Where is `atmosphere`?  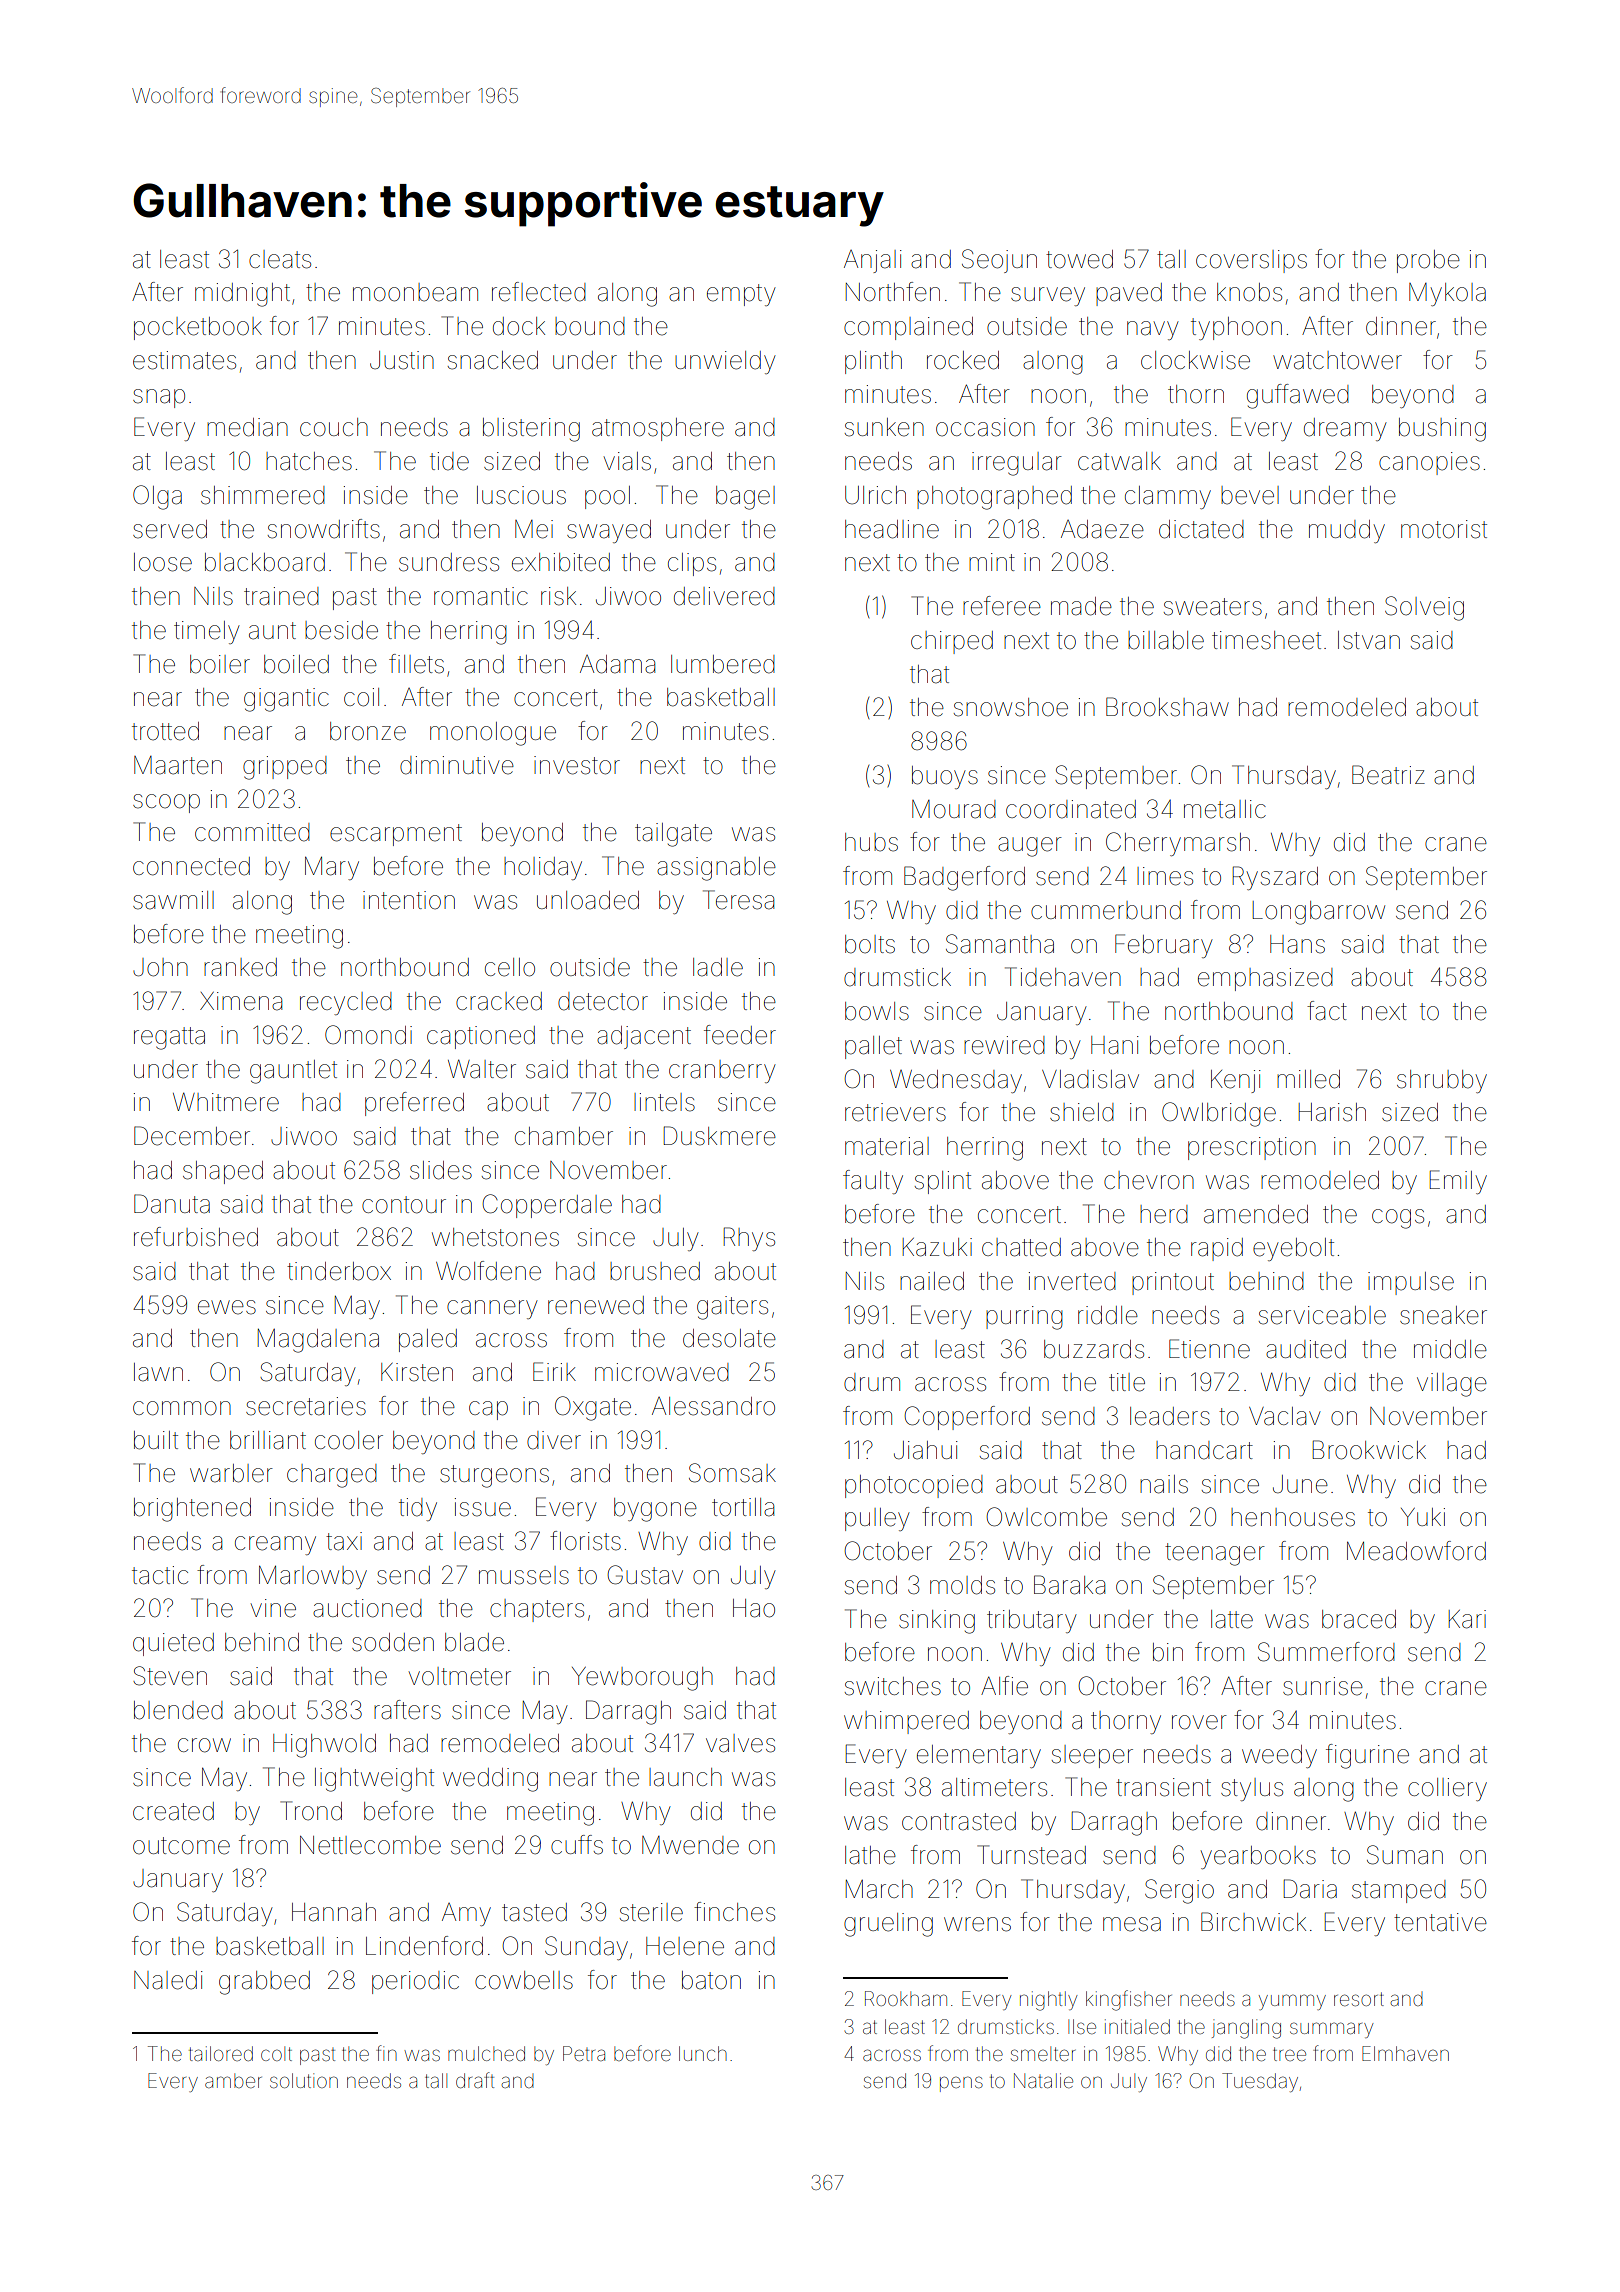 atmosphere is located at coordinates (658, 429).
